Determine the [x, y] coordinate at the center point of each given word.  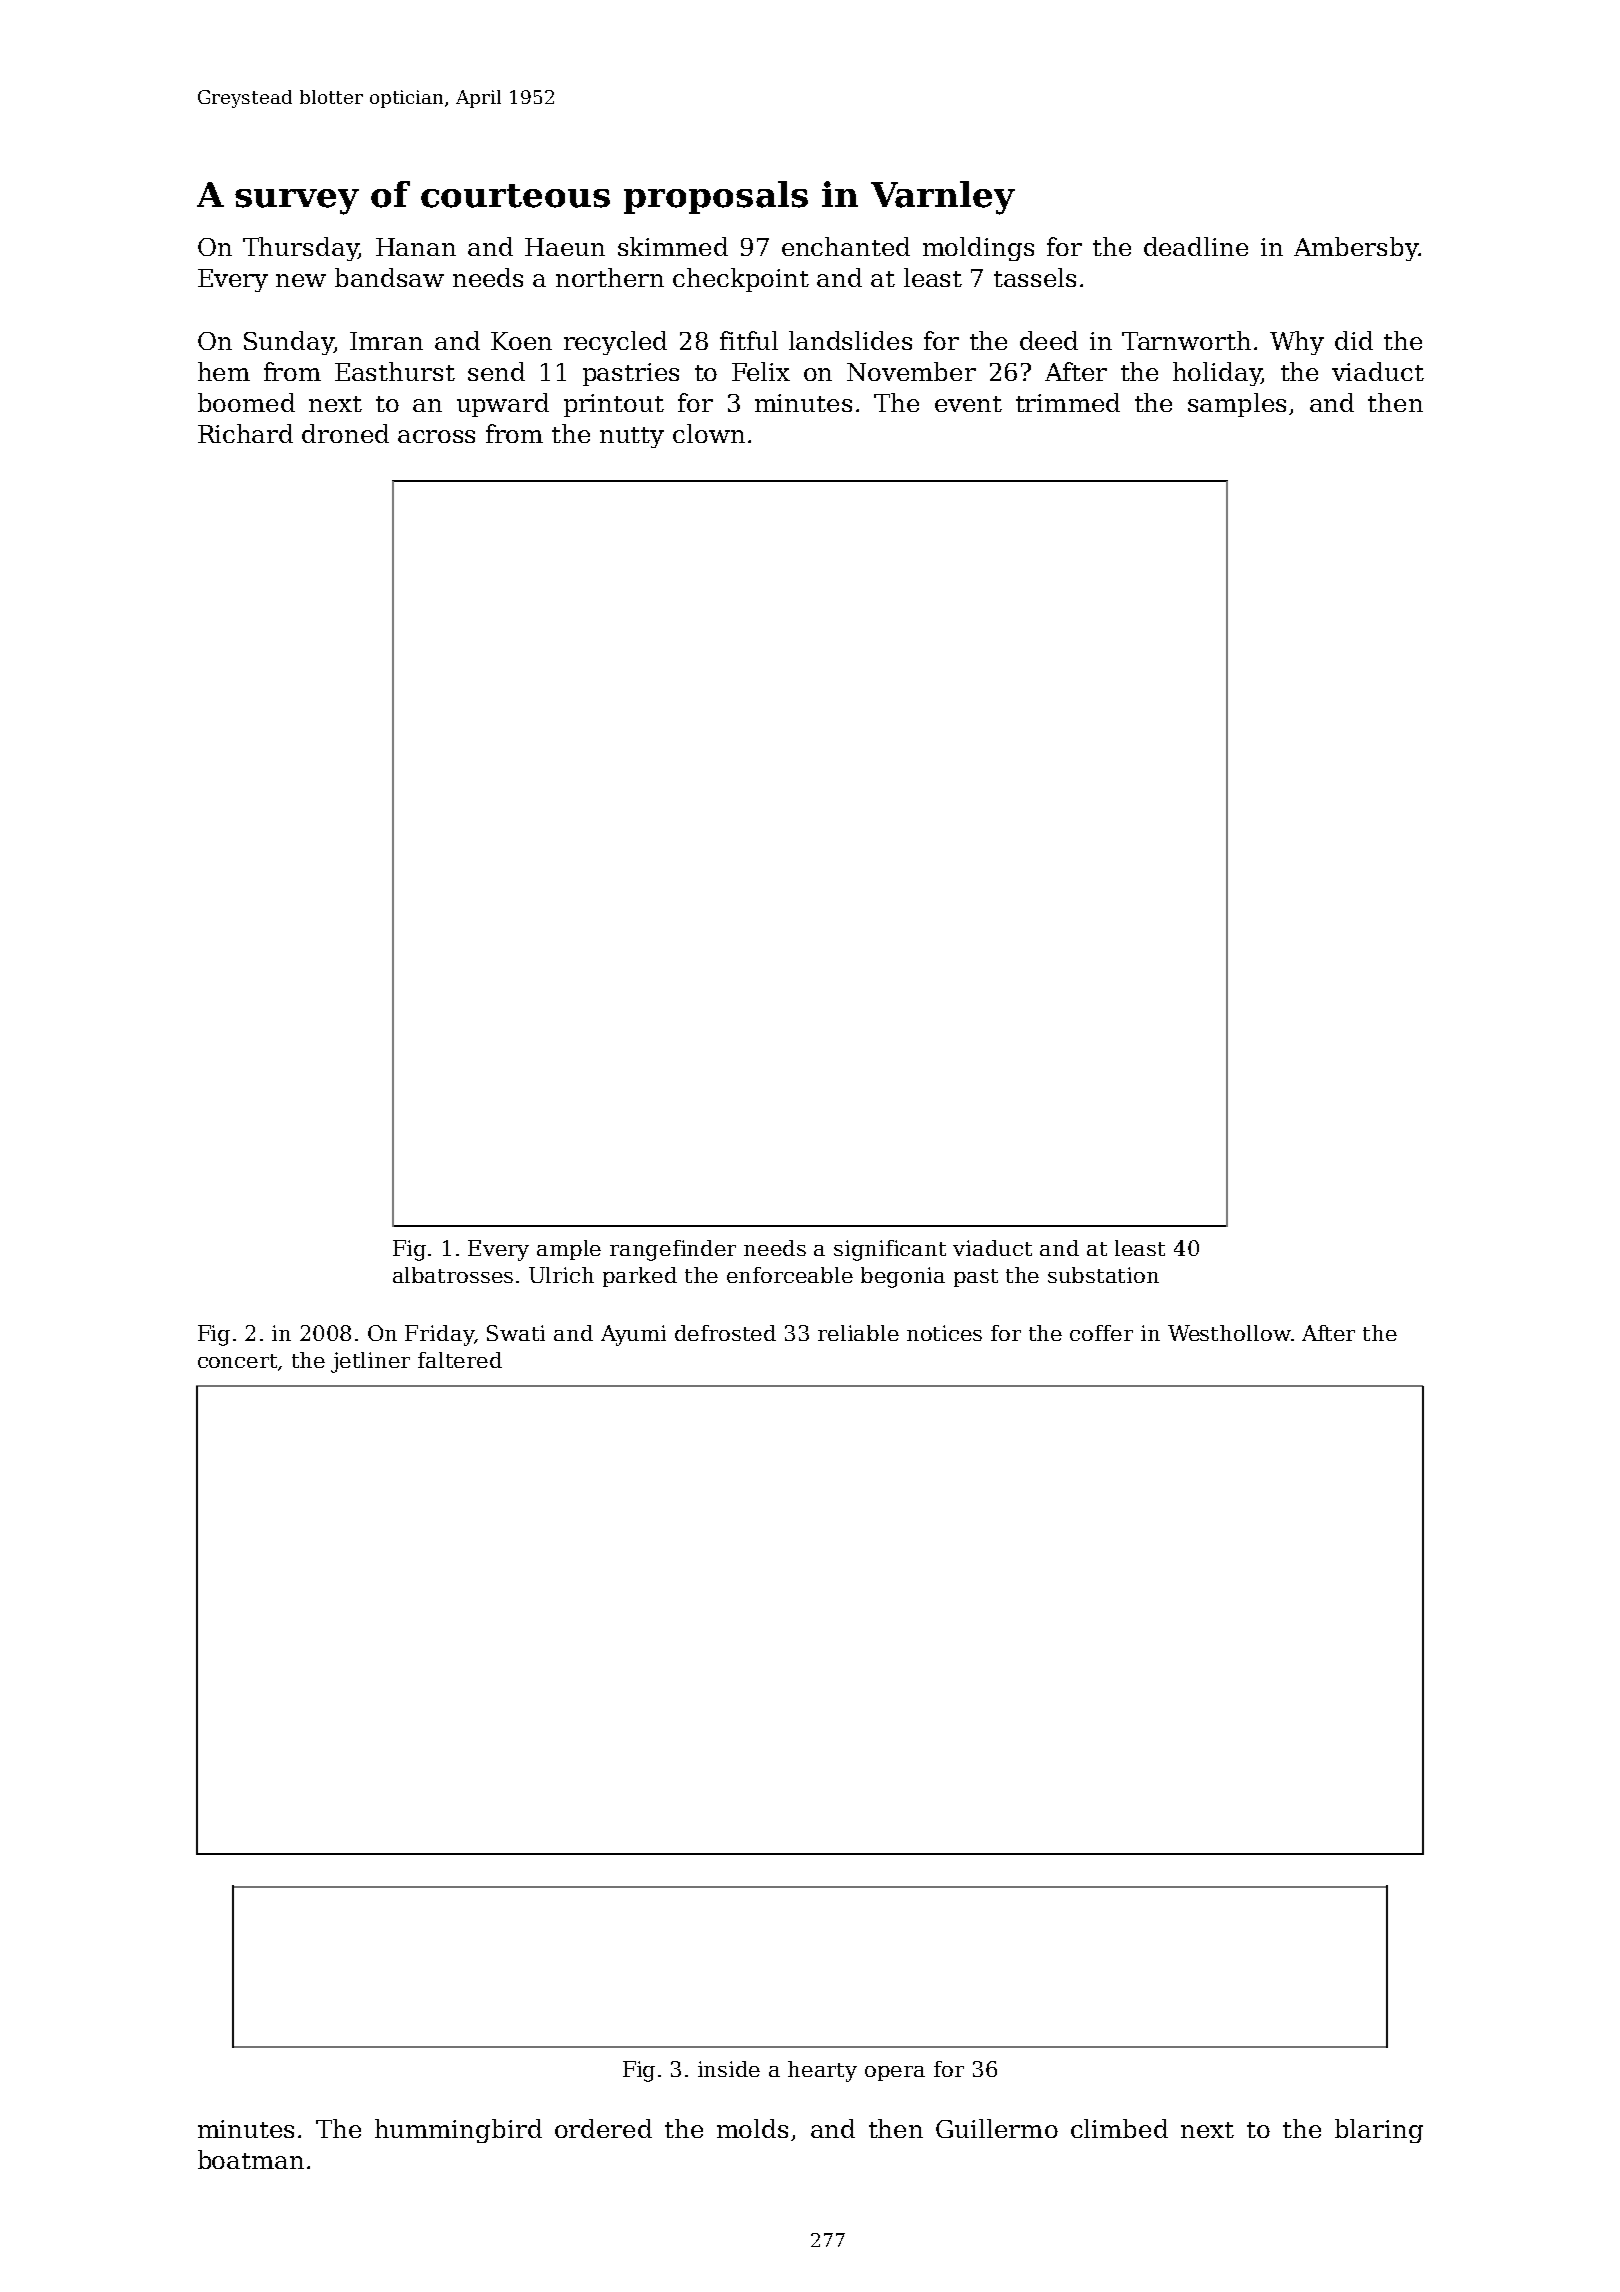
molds [752, 2128]
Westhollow [1229, 1333]
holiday [1217, 374]
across [436, 436]
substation [1103, 1275]
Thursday [300, 249]
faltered [460, 1360]
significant [890, 1250]
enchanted [846, 246]
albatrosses [453, 1275]
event [968, 404]
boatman [251, 2159]
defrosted [725, 1333]
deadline [1196, 246]
